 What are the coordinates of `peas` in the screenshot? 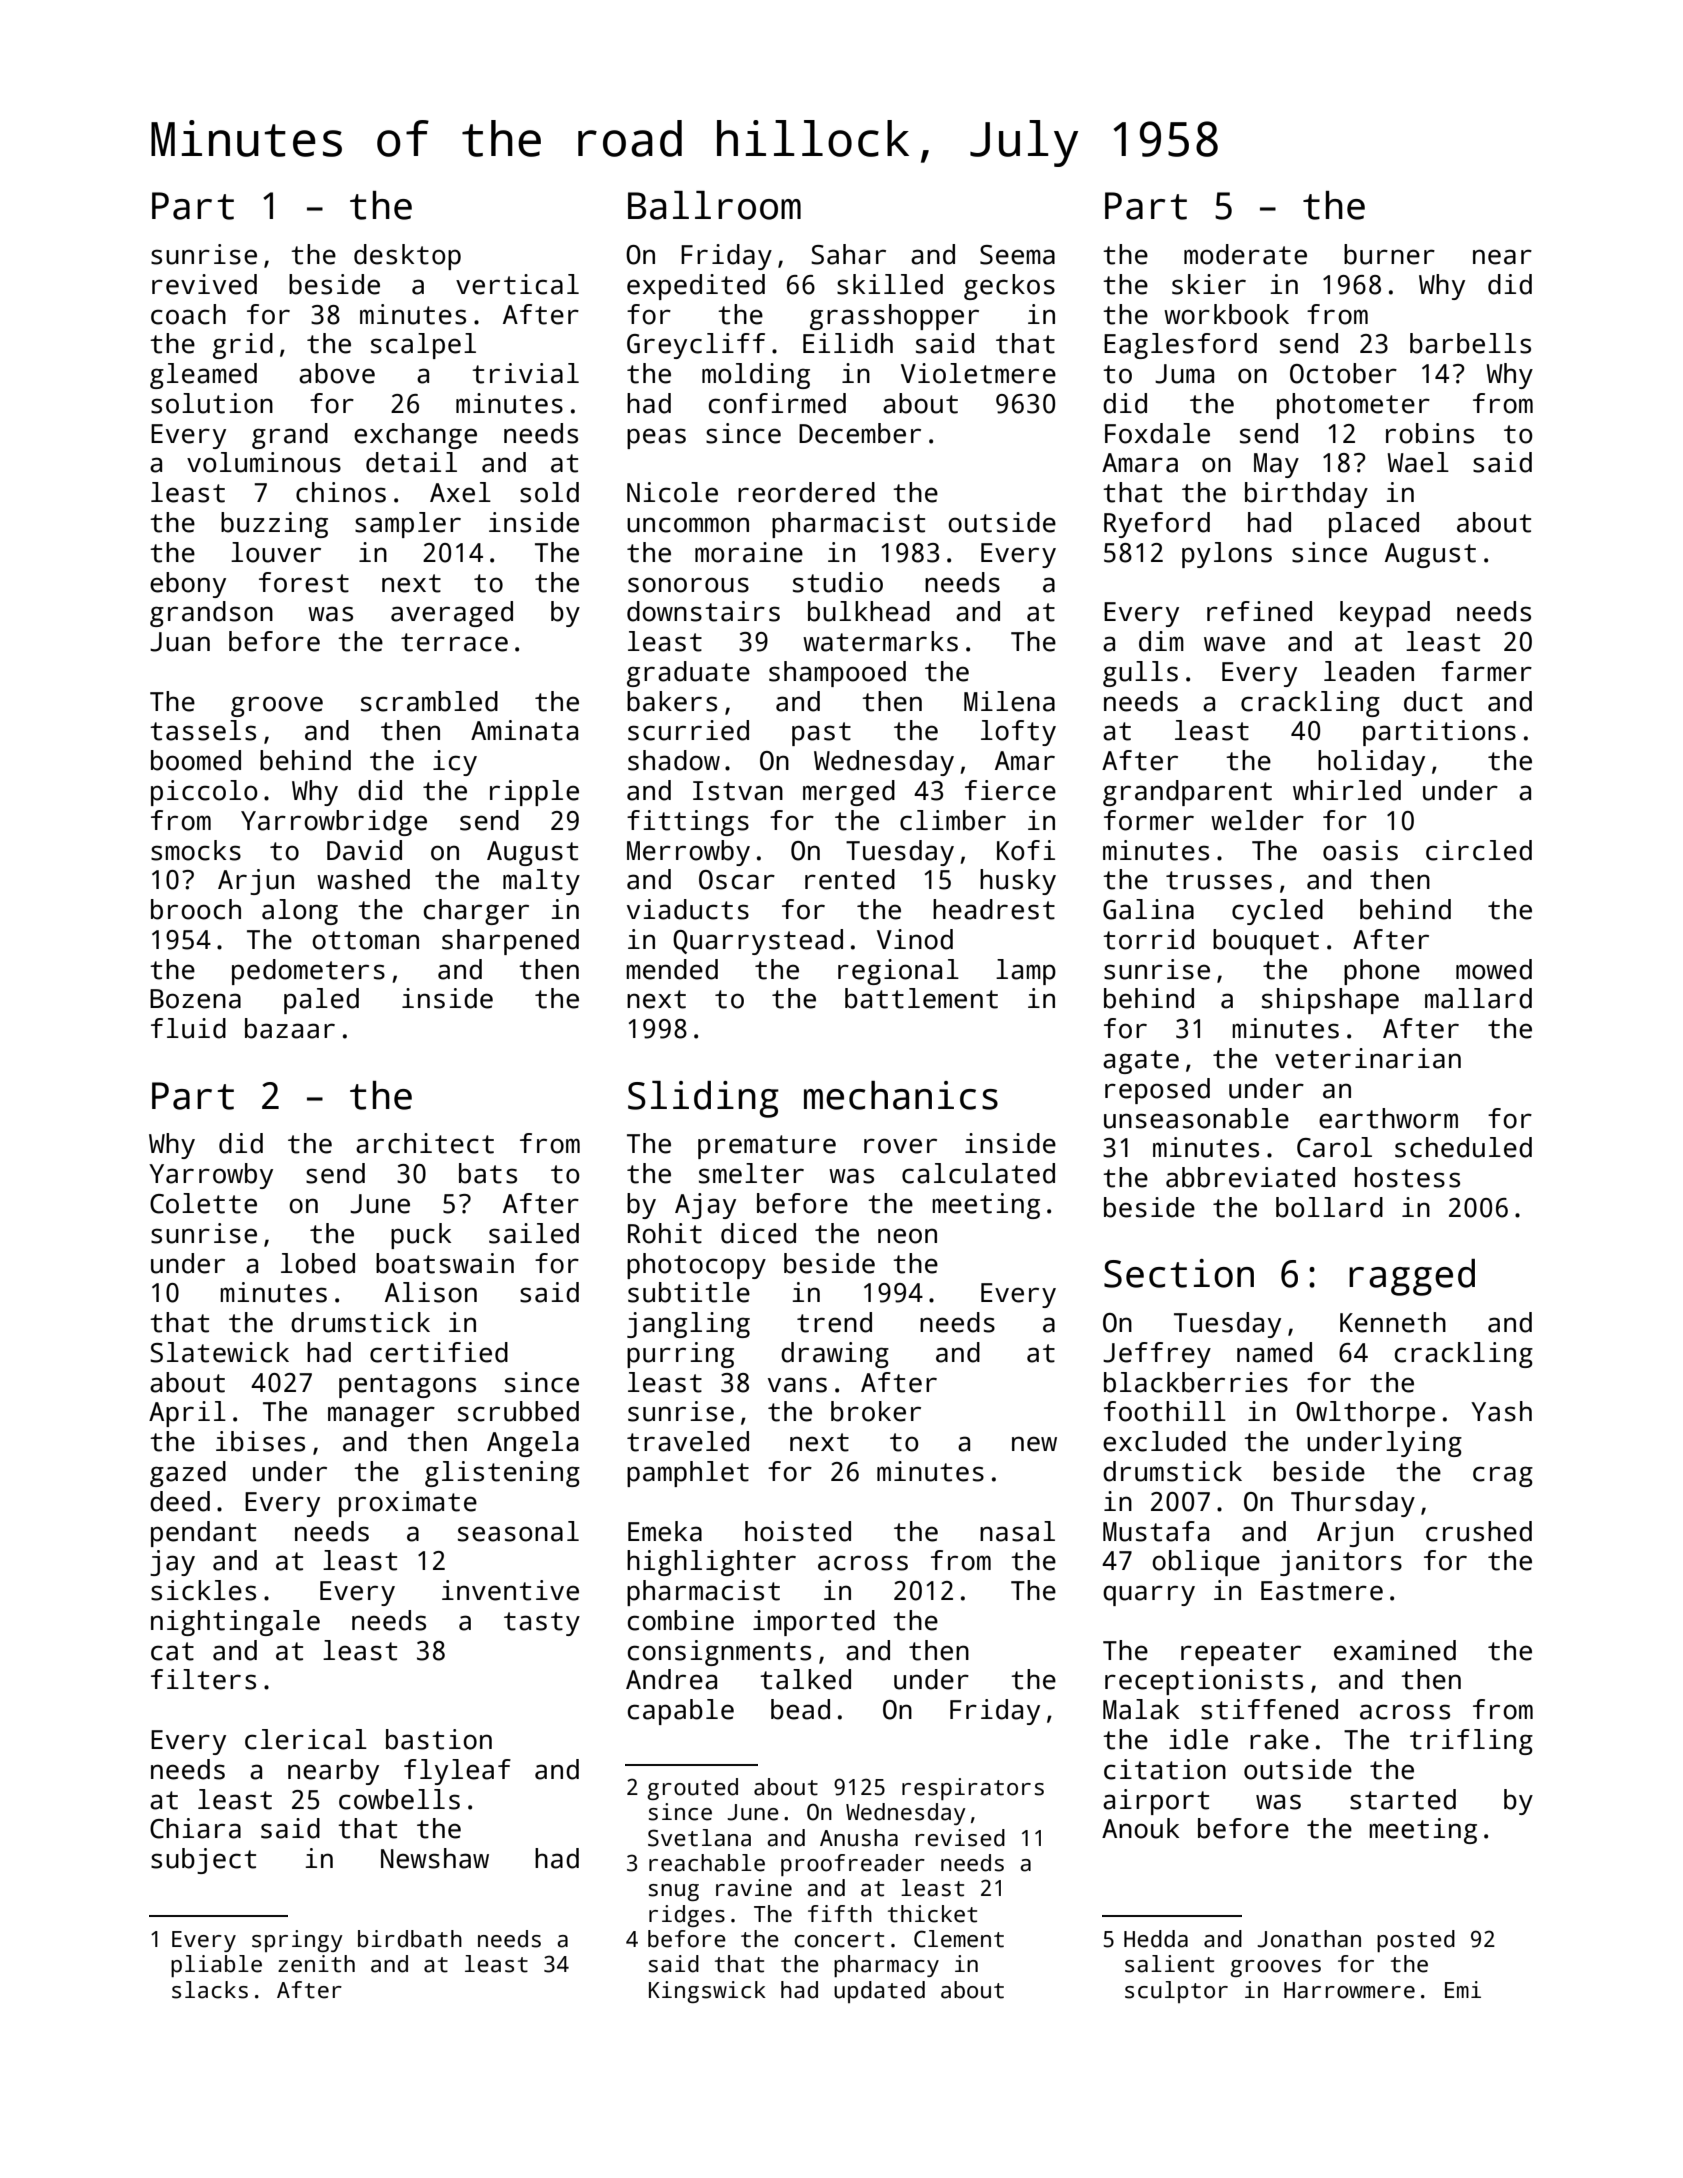 It's located at (656, 438).
